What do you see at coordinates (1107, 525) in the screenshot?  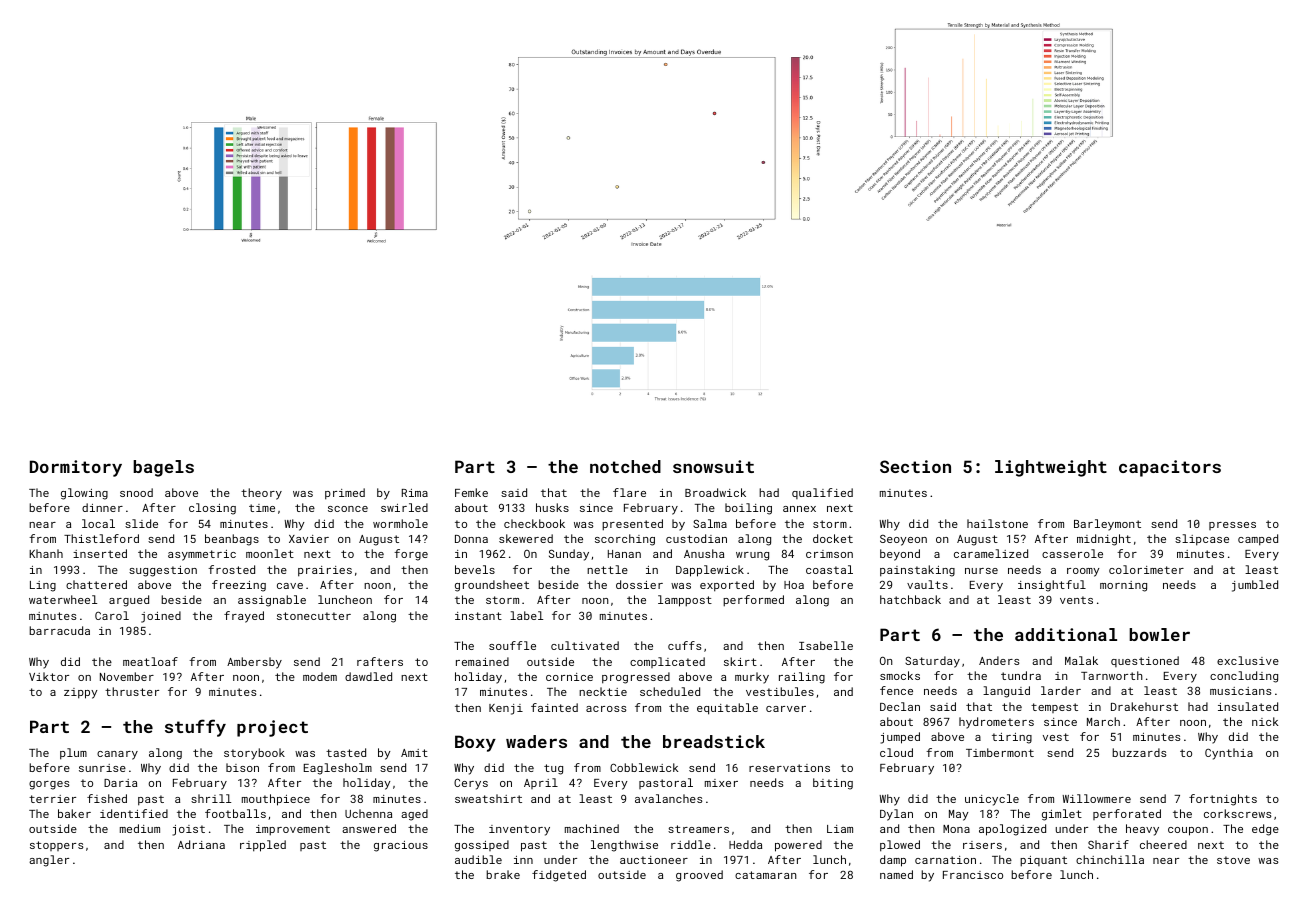 I see `Barleymont` at bounding box center [1107, 525].
